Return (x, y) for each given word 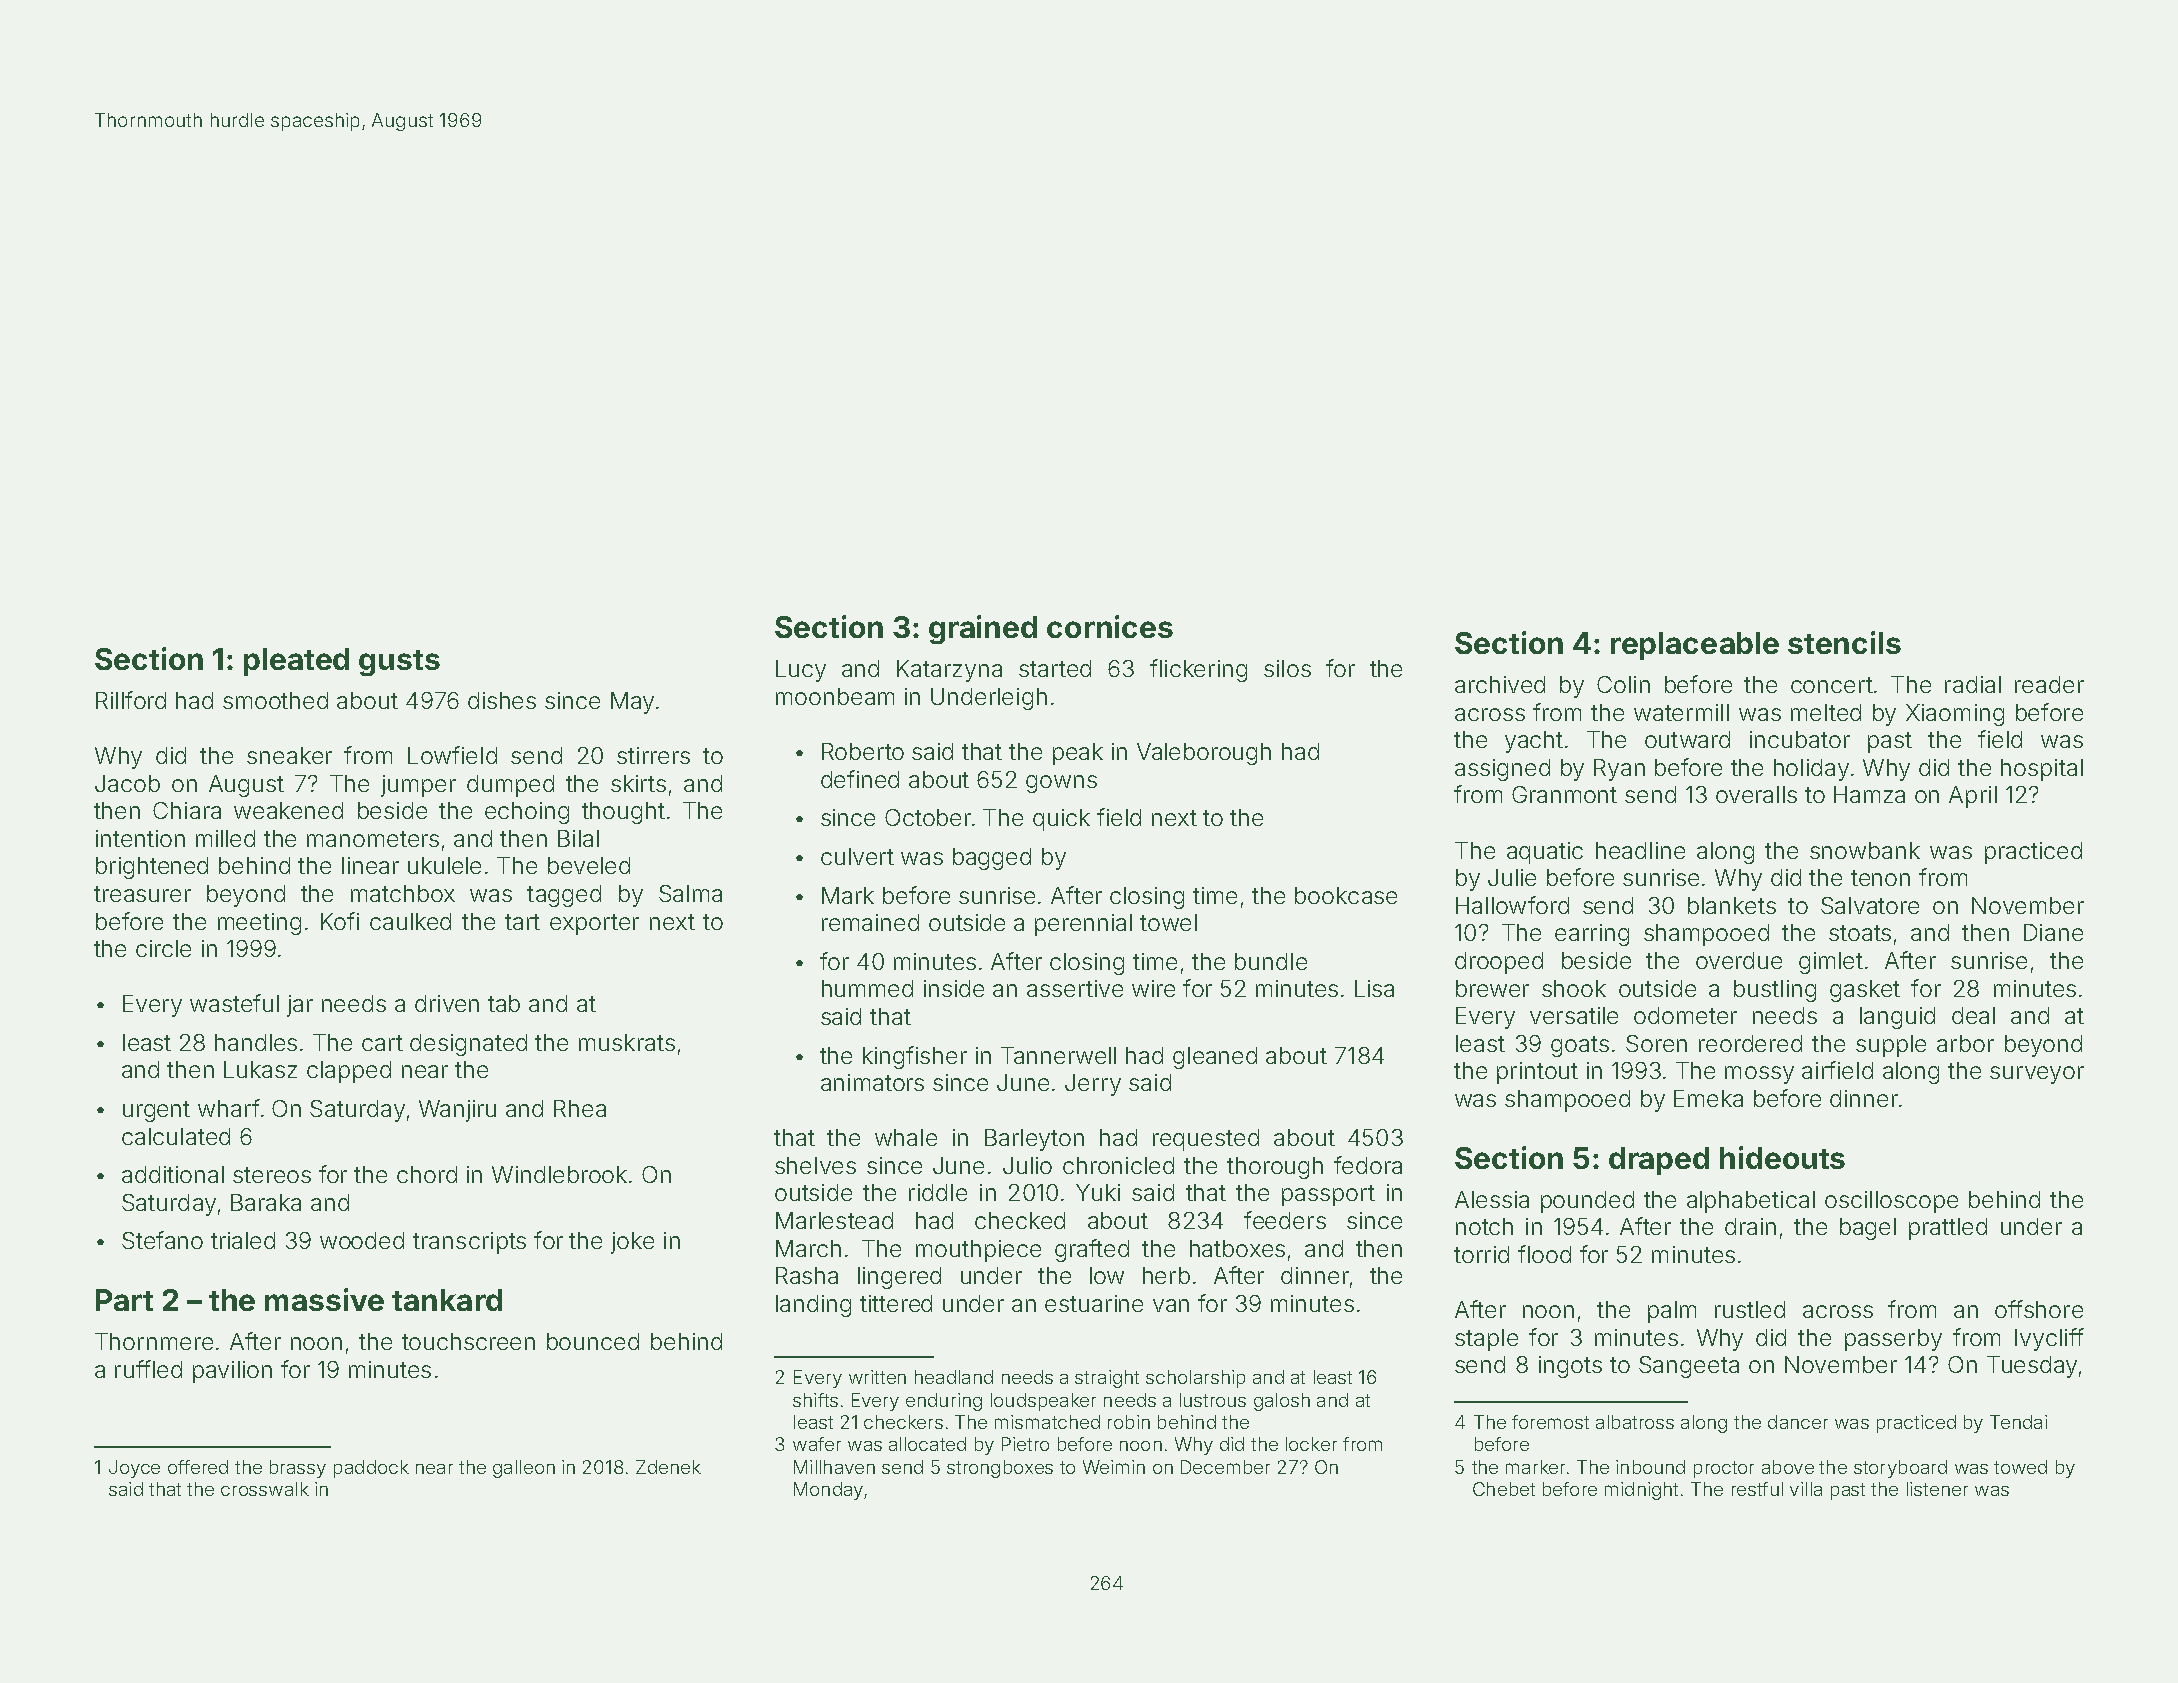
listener (1937, 1489)
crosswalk (265, 1489)
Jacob (127, 783)
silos (1287, 668)
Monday (828, 1491)
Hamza (1869, 794)
